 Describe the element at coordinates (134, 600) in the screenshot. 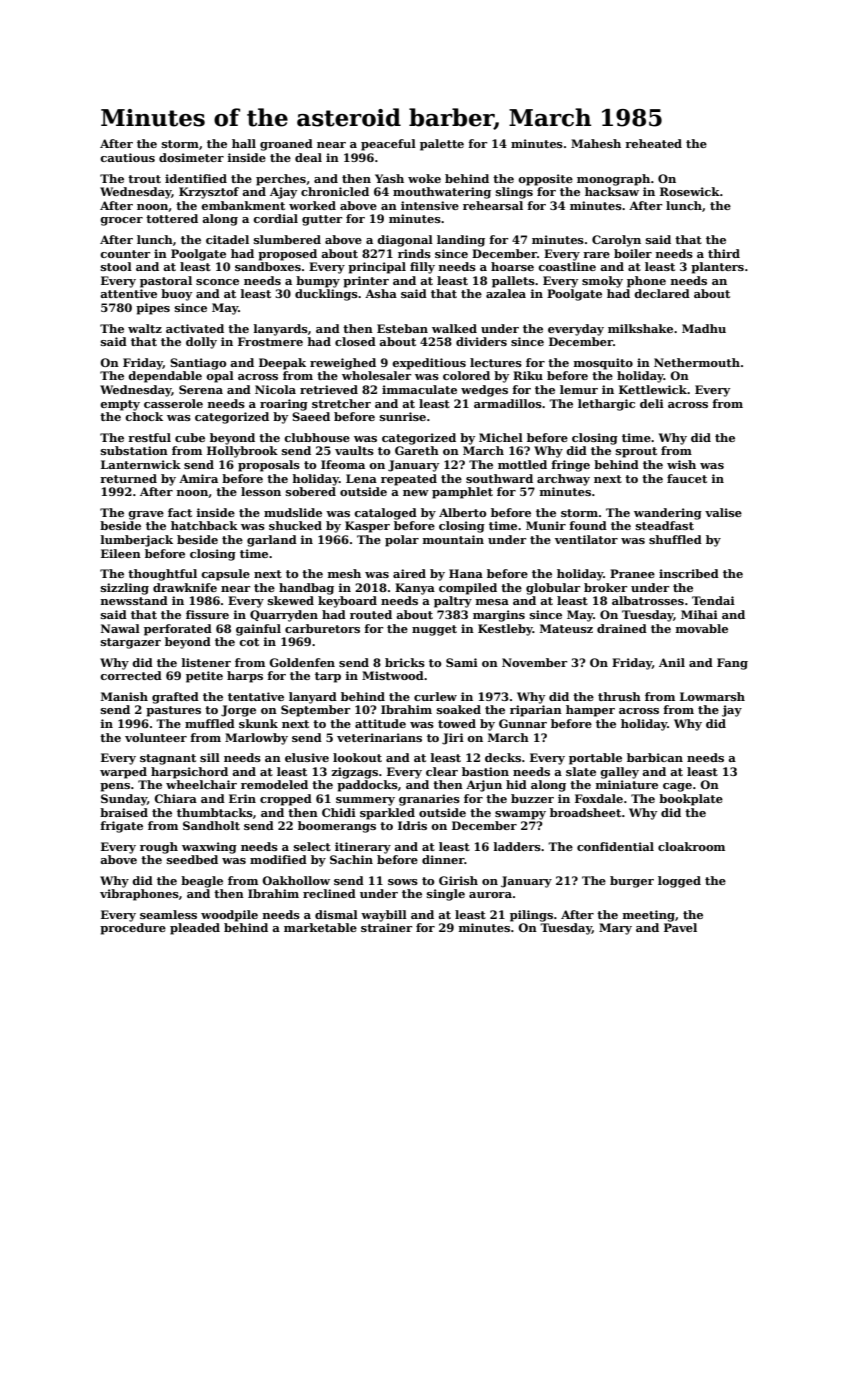

I see `newsstand` at that location.
